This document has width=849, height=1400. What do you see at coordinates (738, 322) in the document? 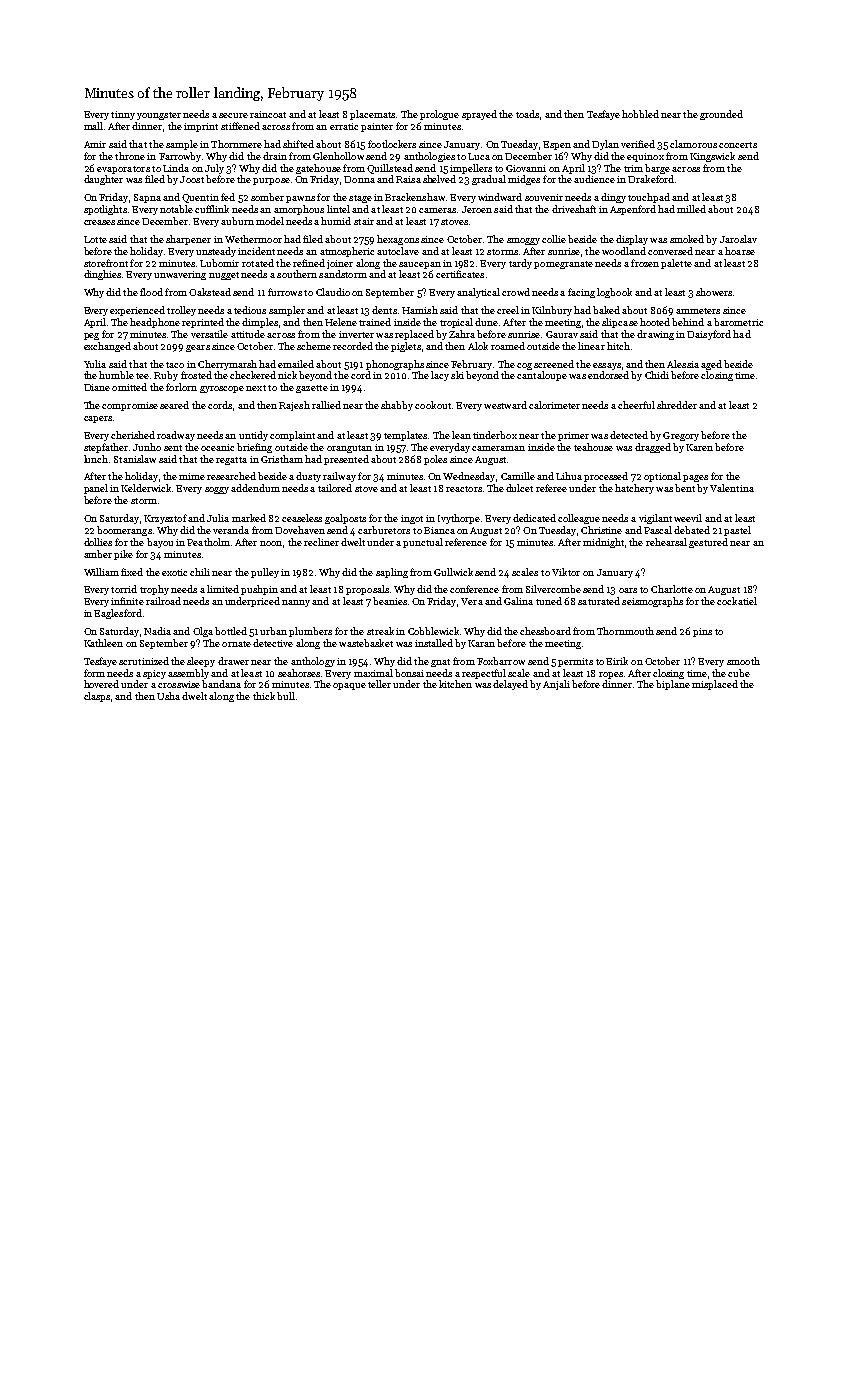
I see `barometric` at bounding box center [738, 322].
